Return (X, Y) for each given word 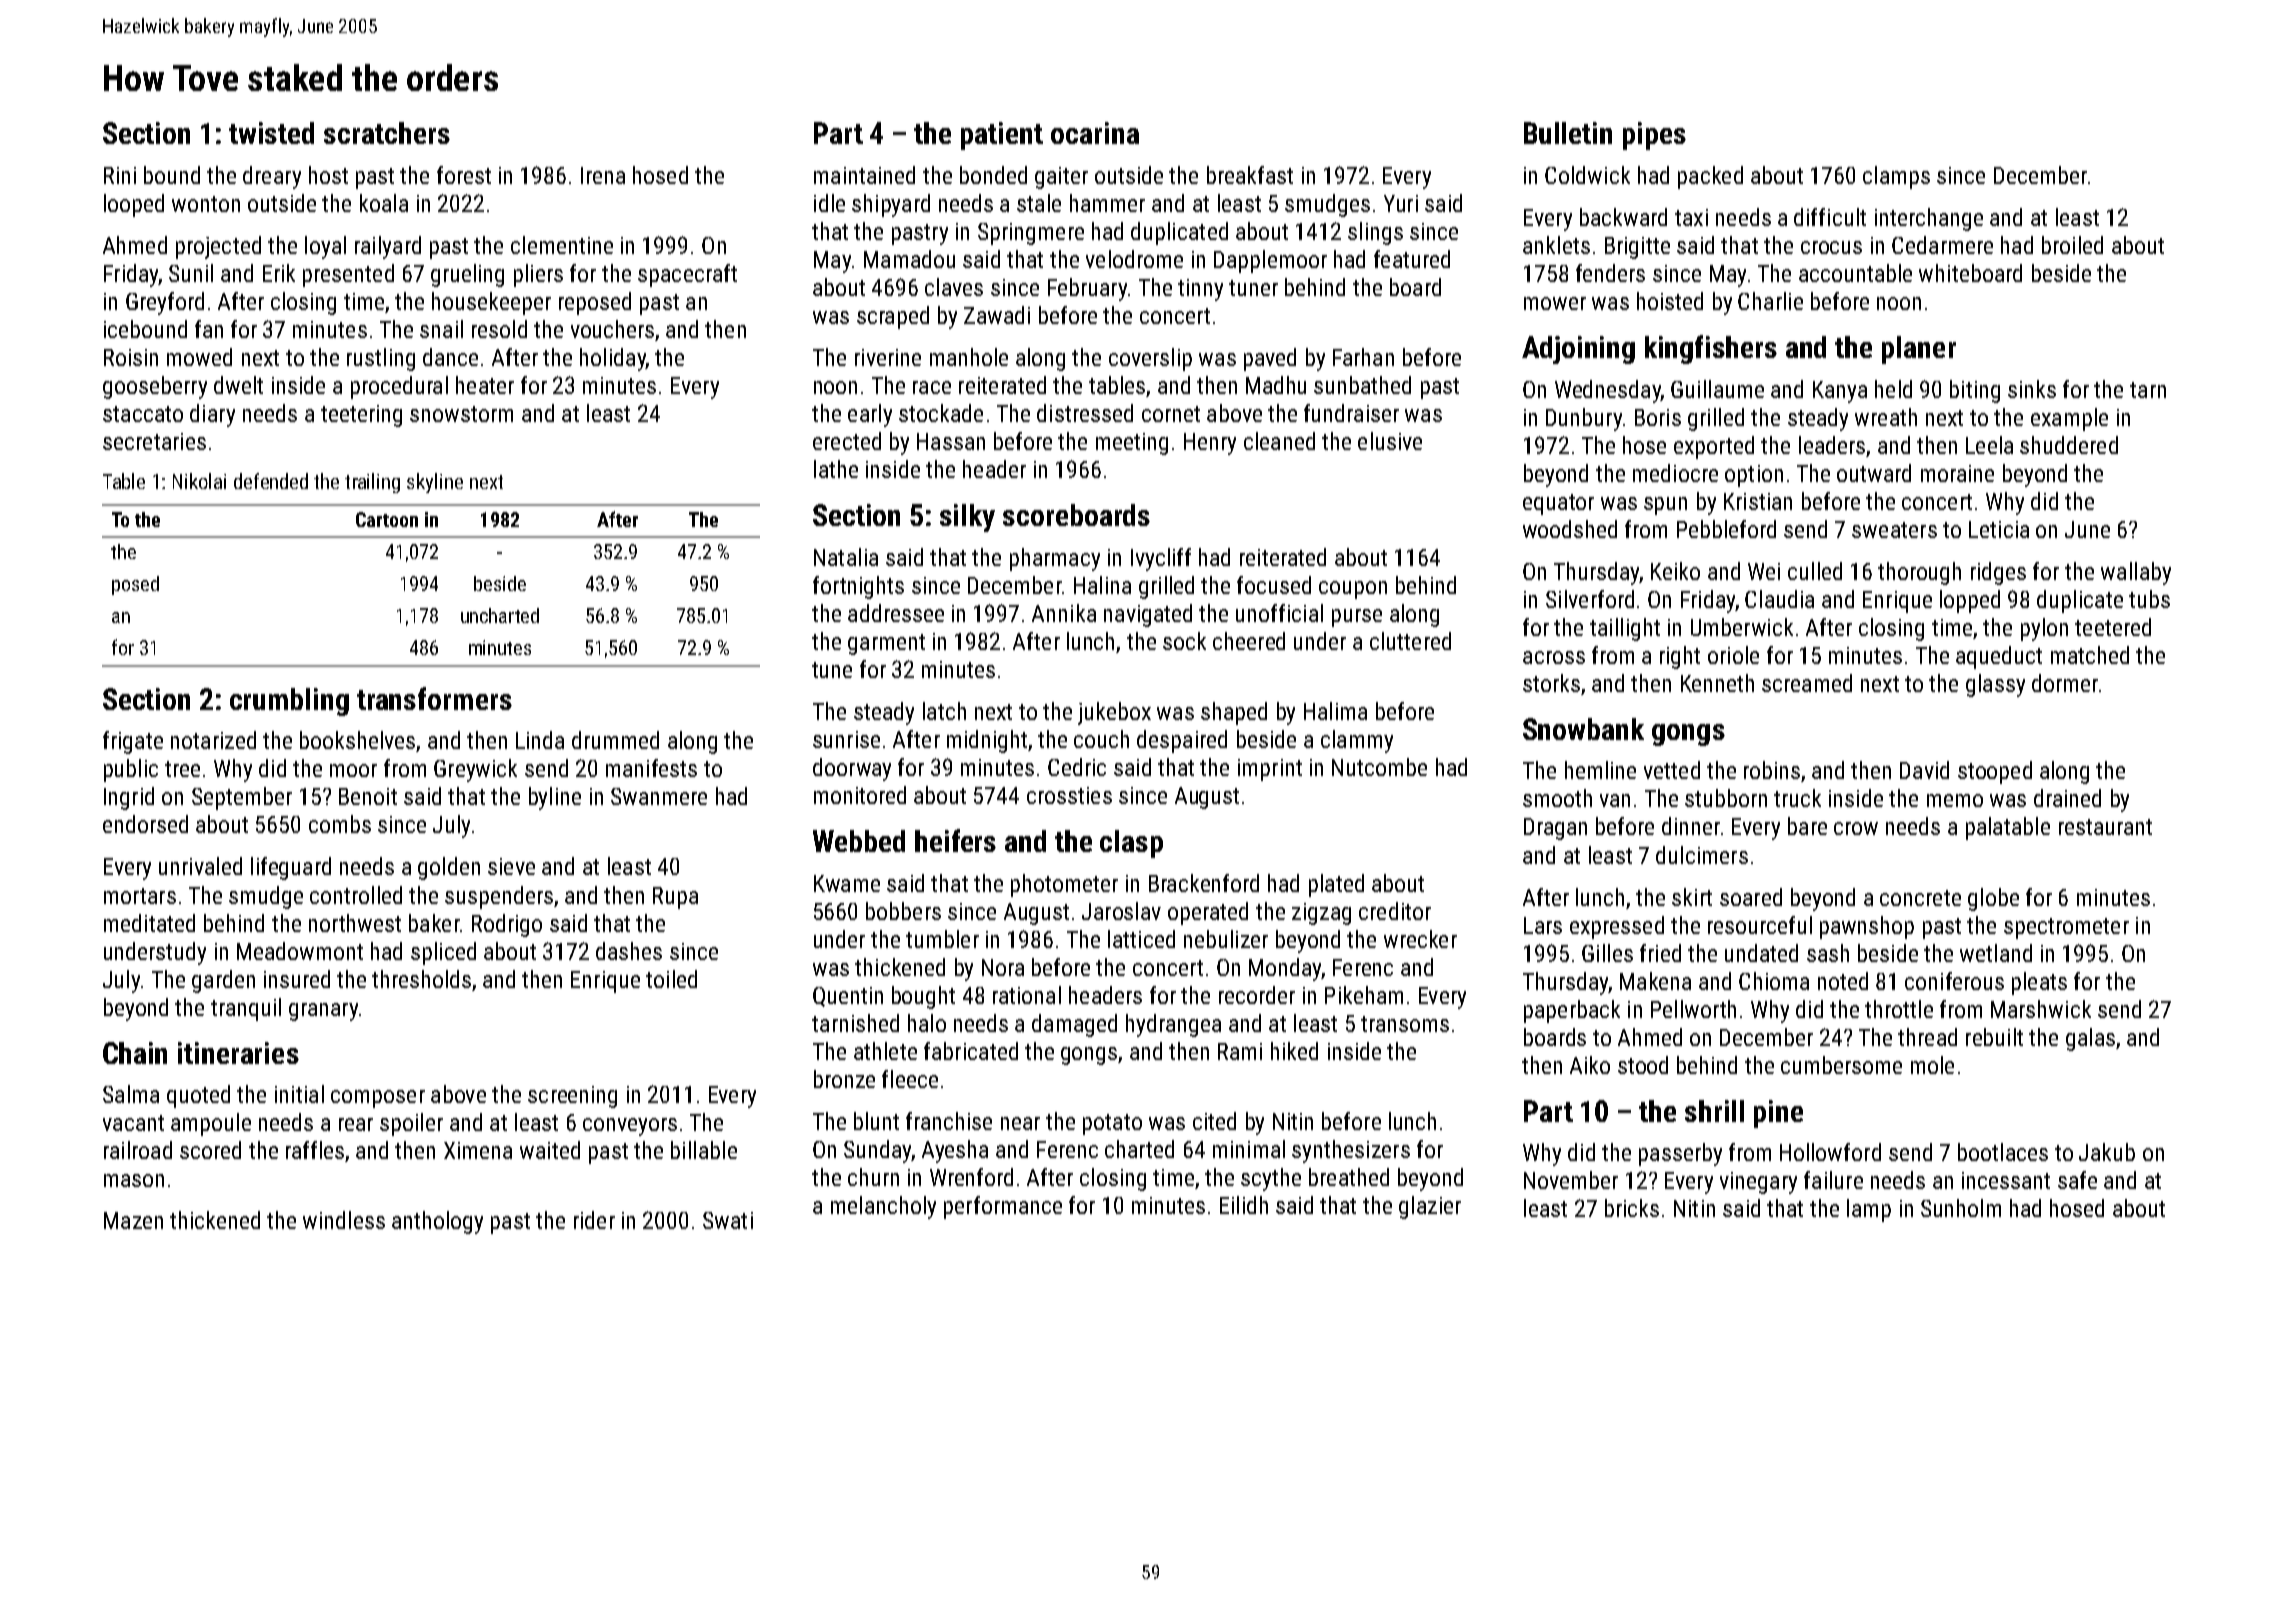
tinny (1200, 290)
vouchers (612, 329)
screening (572, 1097)
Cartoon (387, 519)
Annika (1064, 613)
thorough (1919, 573)
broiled (2072, 245)
